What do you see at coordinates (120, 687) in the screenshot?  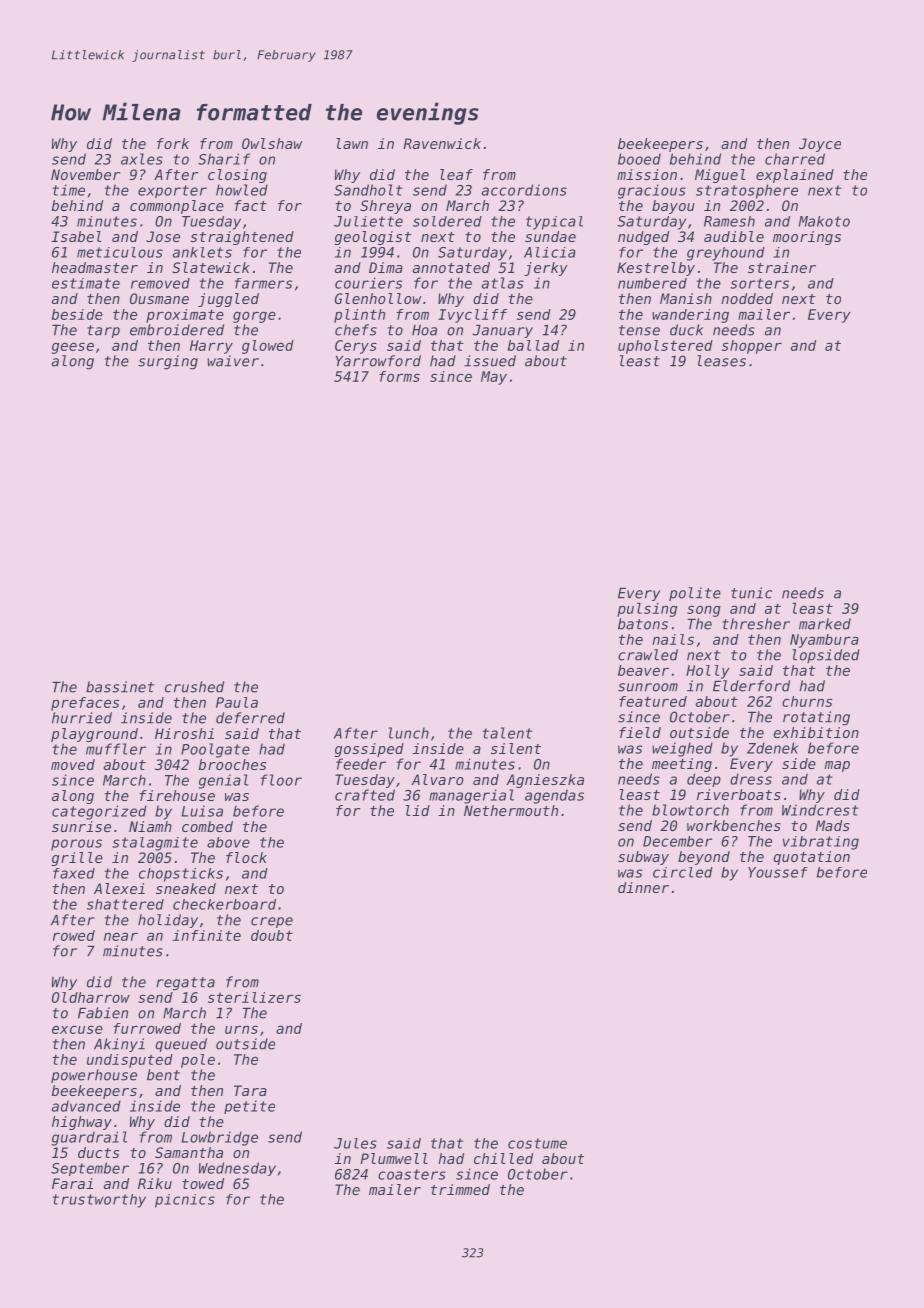 I see `bassinet` at bounding box center [120, 687].
